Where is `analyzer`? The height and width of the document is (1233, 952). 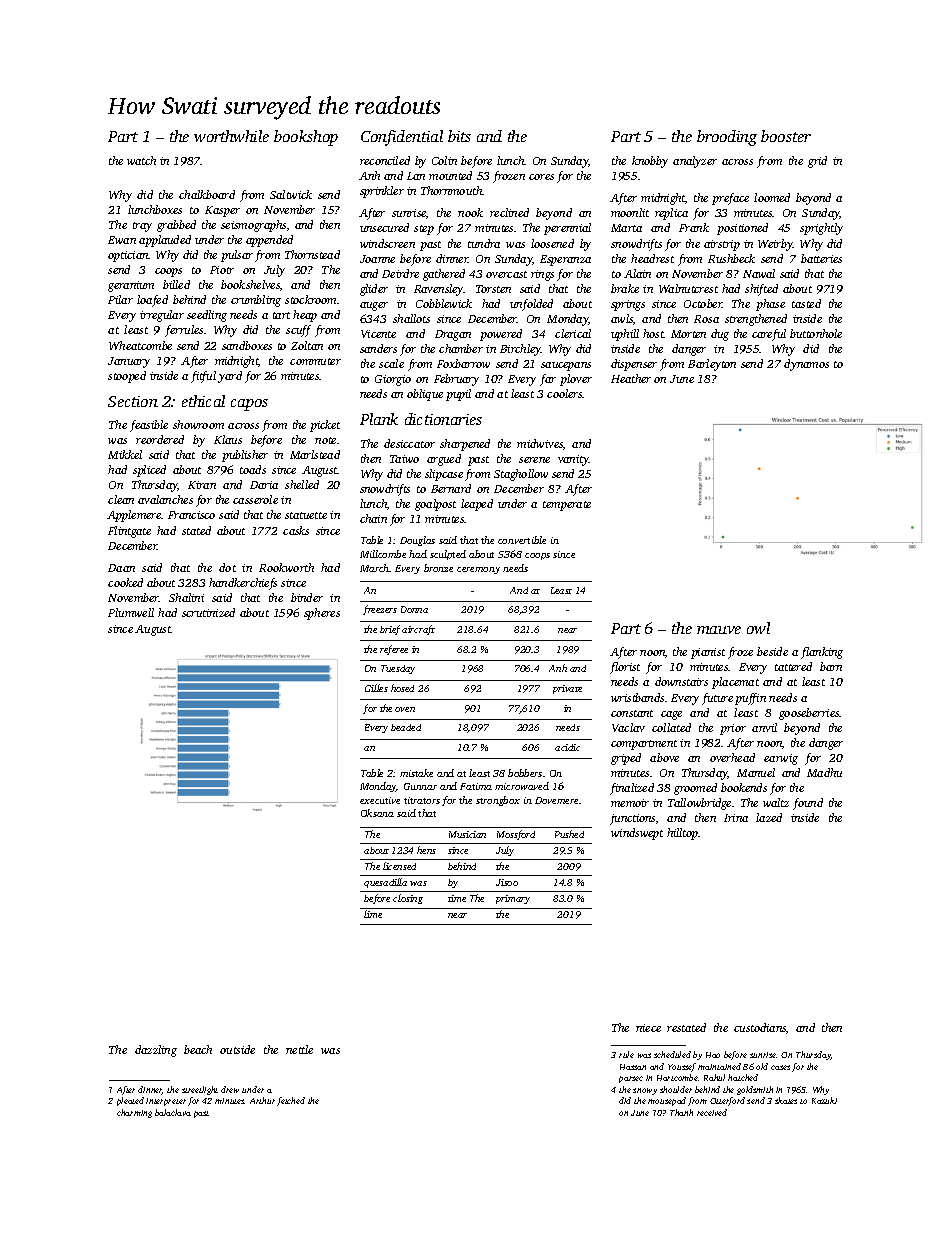
analyzer is located at coordinates (695, 162).
